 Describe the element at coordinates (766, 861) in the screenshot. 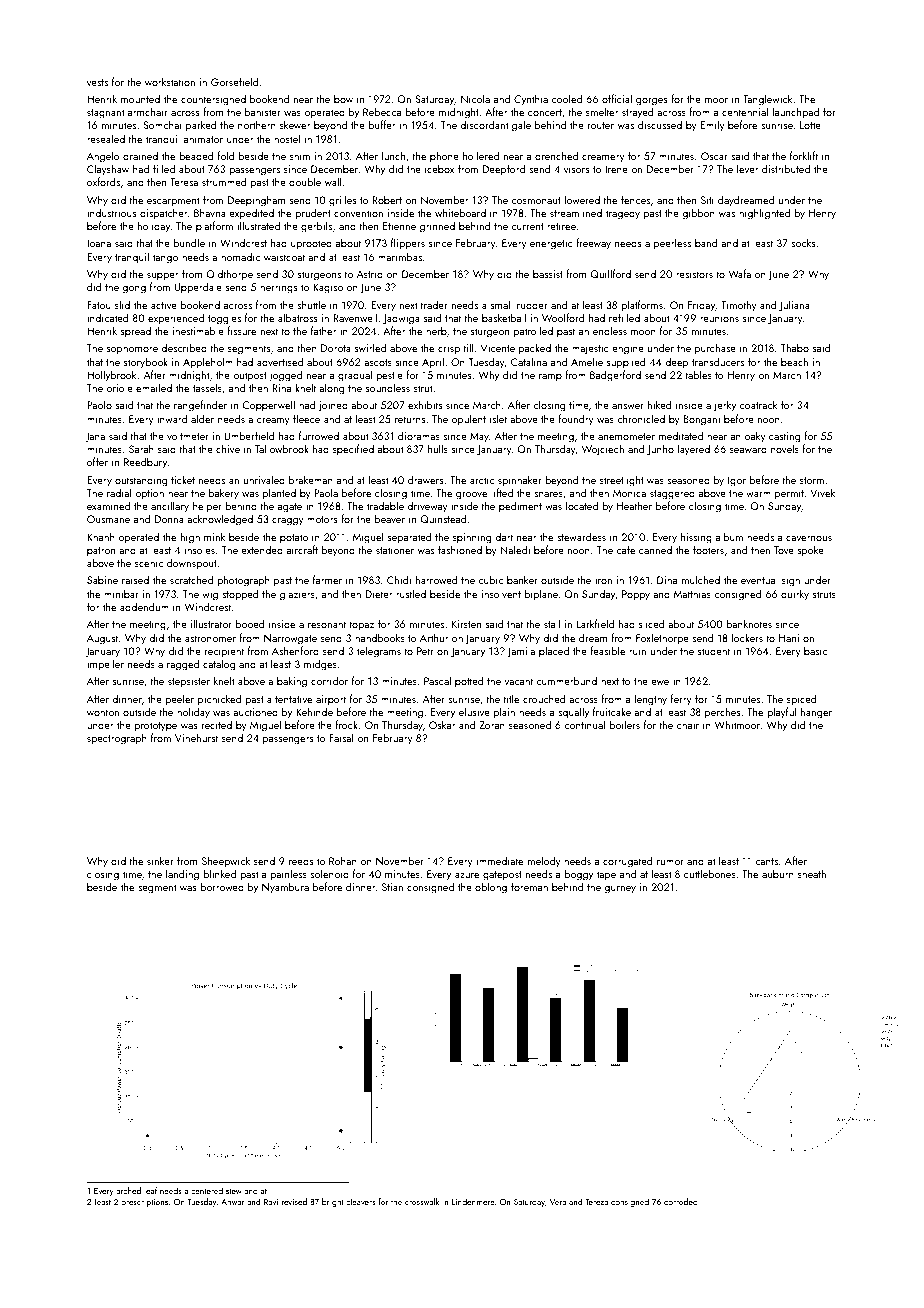

I see `cants` at that location.
